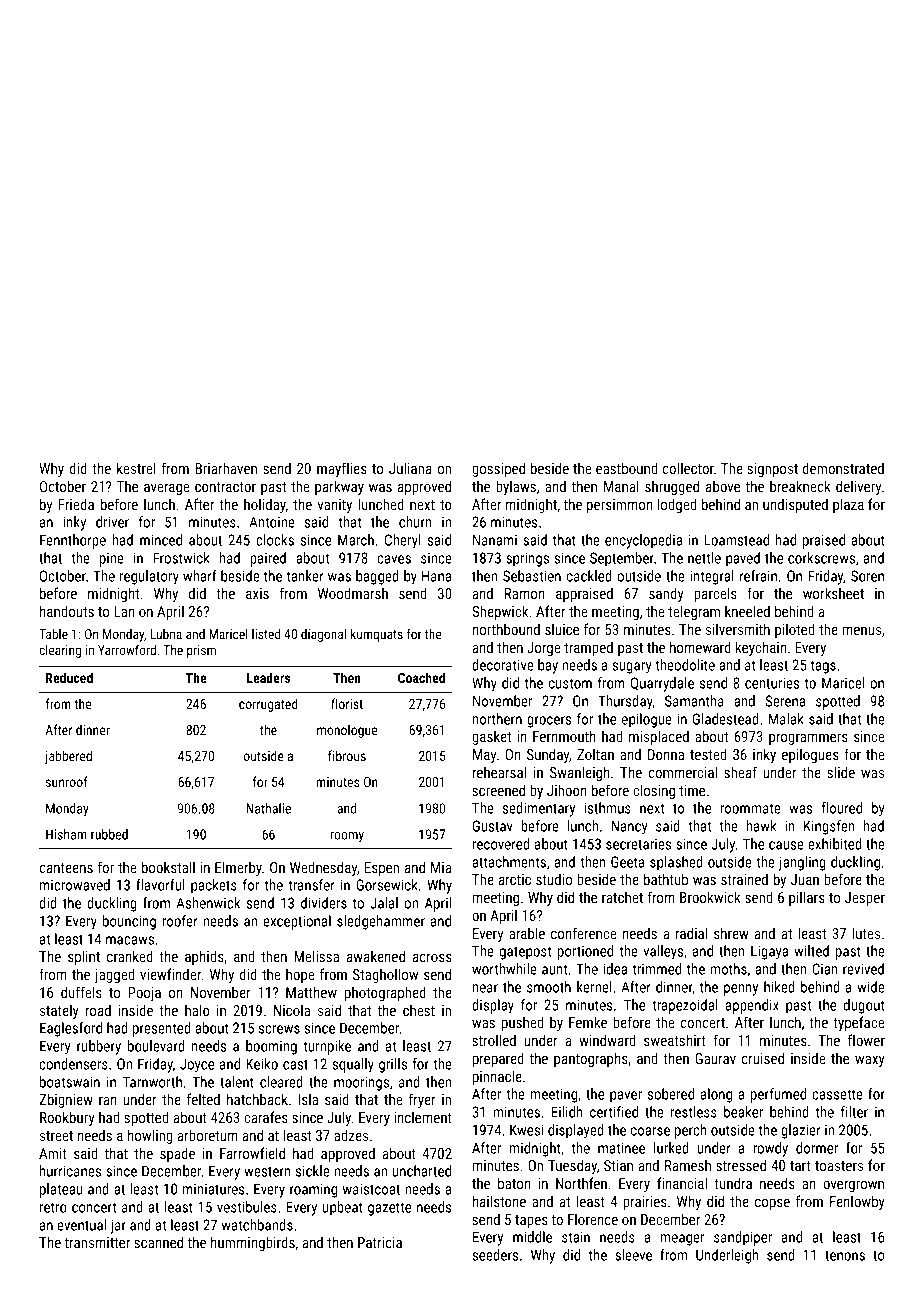 Image resolution: width=924 pixels, height=1308 pixels. I want to click on Ramesh, so click(688, 1165).
